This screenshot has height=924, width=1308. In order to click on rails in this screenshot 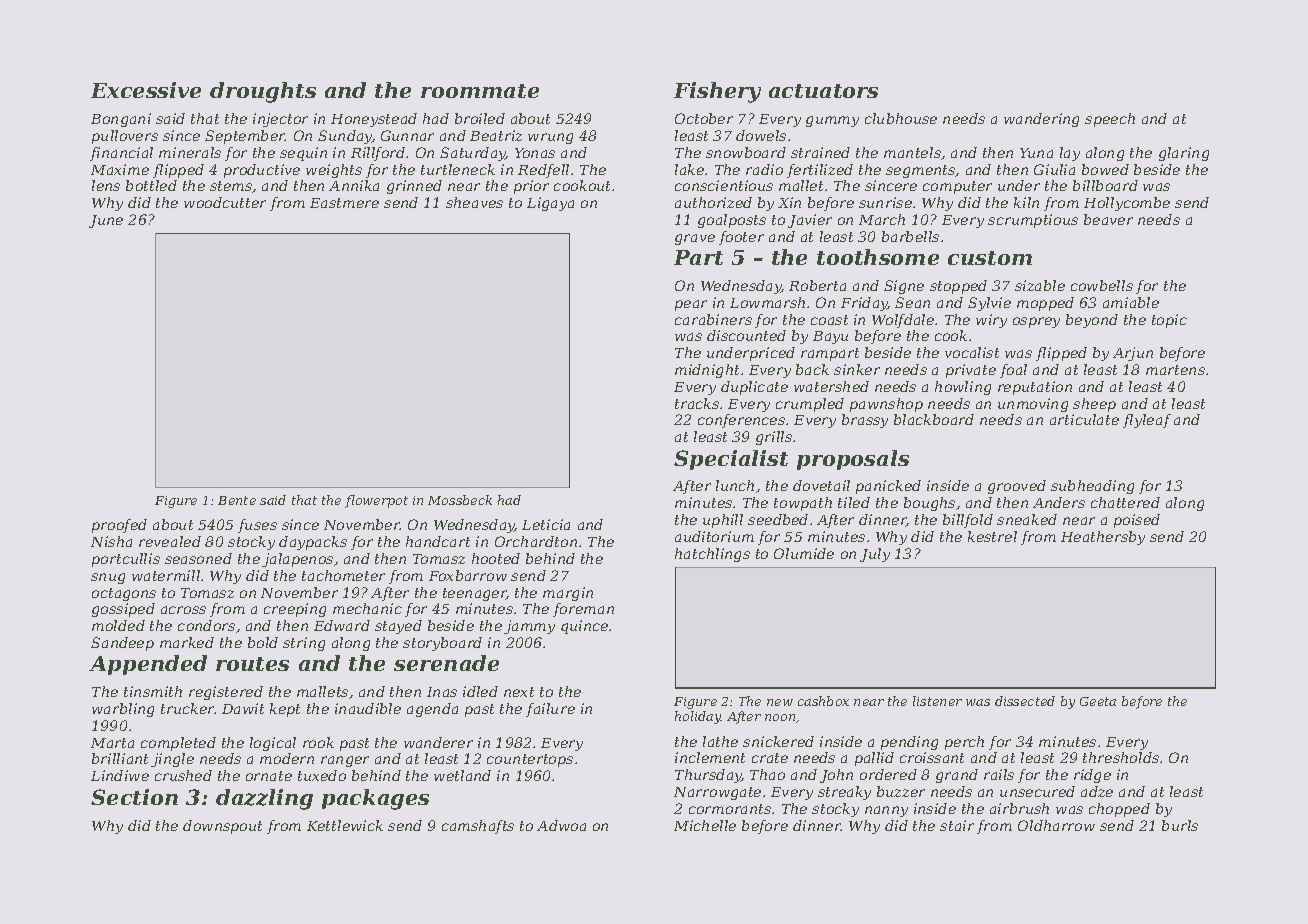, I will do `click(999, 774)`.
